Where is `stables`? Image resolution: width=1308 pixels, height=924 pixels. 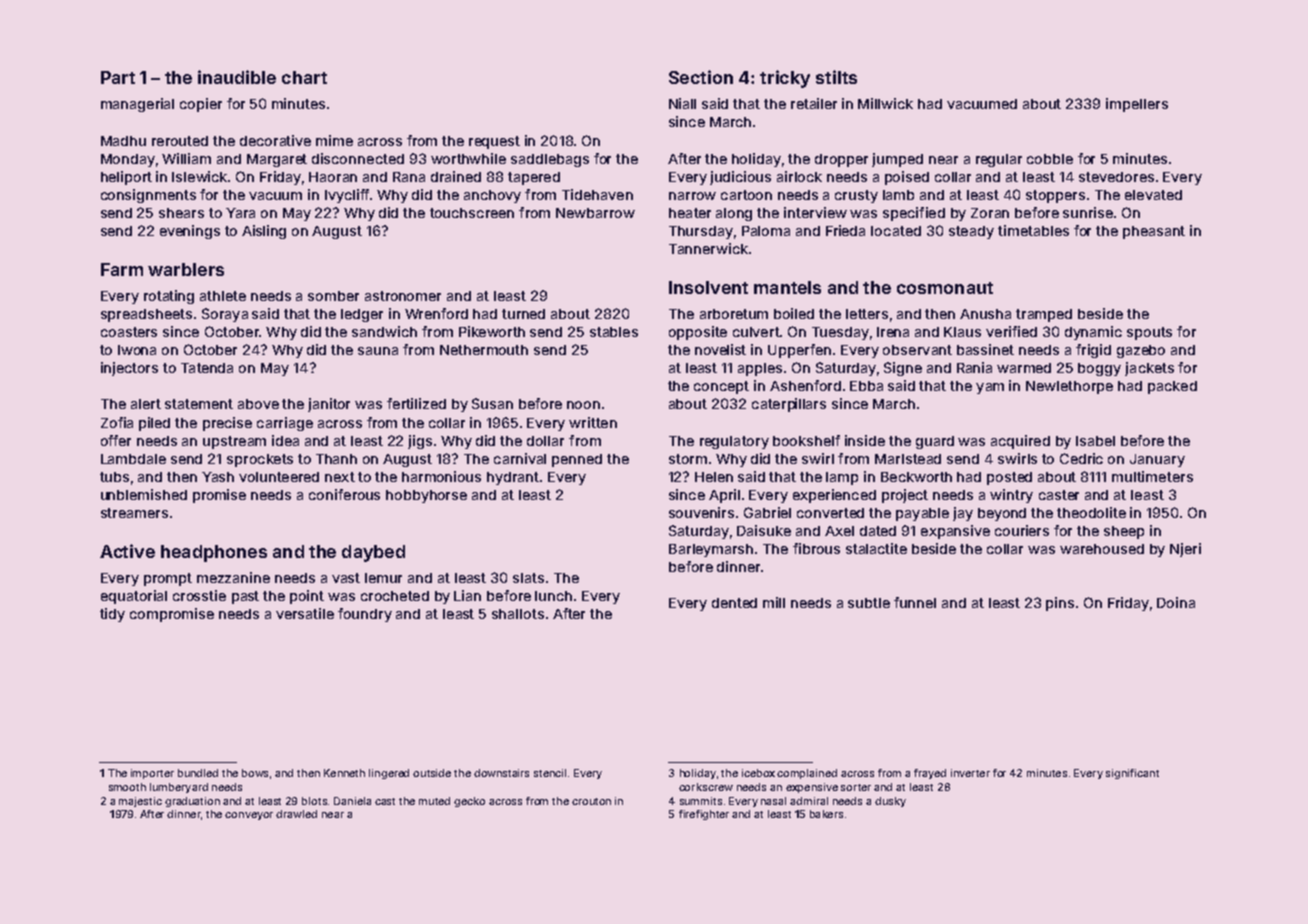 stables is located at coordinates (614, 332).
